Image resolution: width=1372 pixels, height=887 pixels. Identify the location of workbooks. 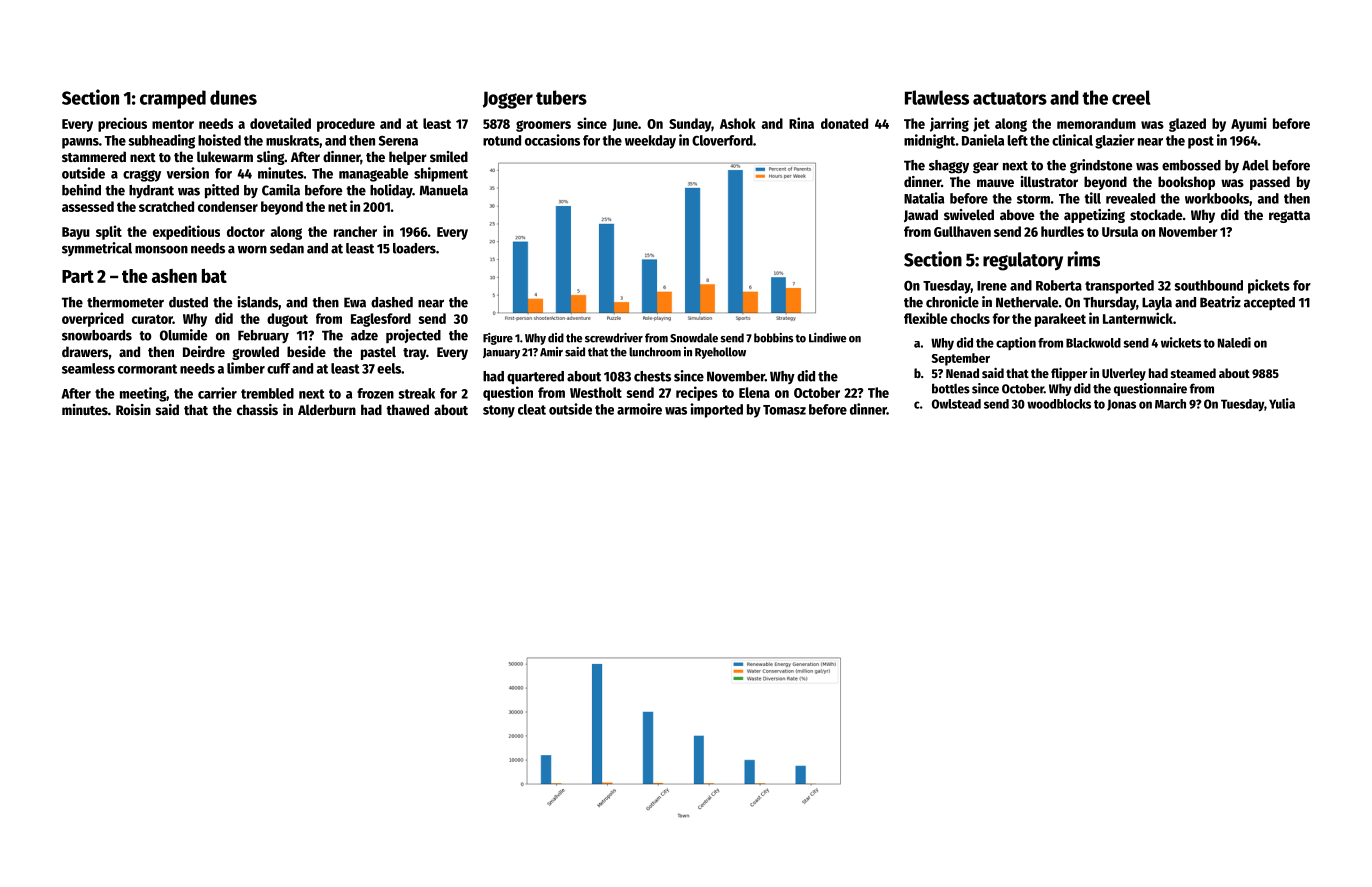
(1217, 198).
